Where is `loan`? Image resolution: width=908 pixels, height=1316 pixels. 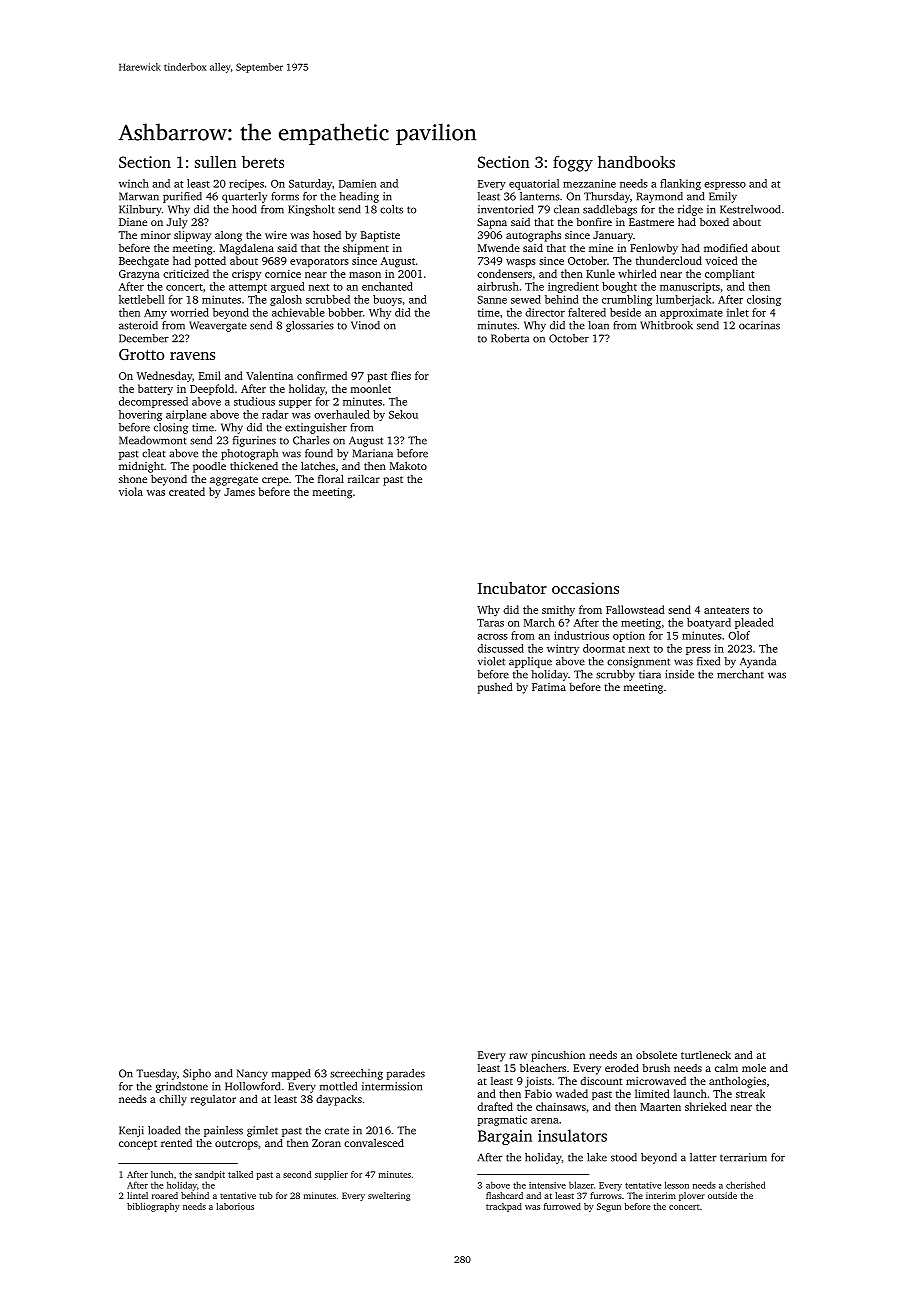 loan is located at coordinates (598, 325).
